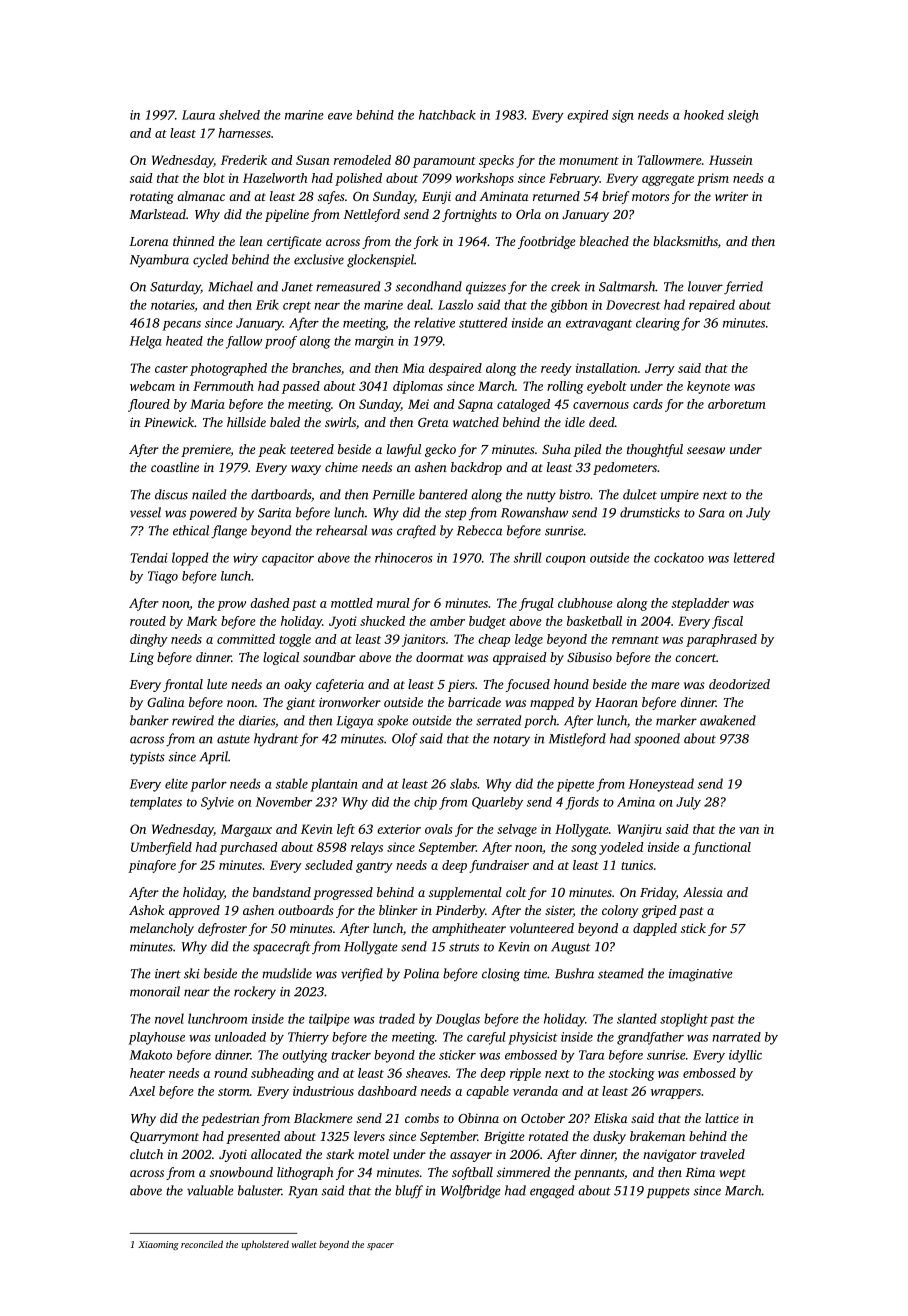 This screenshot has width=908, height=1316. I want to click on clutch, so click(146, 1154).
